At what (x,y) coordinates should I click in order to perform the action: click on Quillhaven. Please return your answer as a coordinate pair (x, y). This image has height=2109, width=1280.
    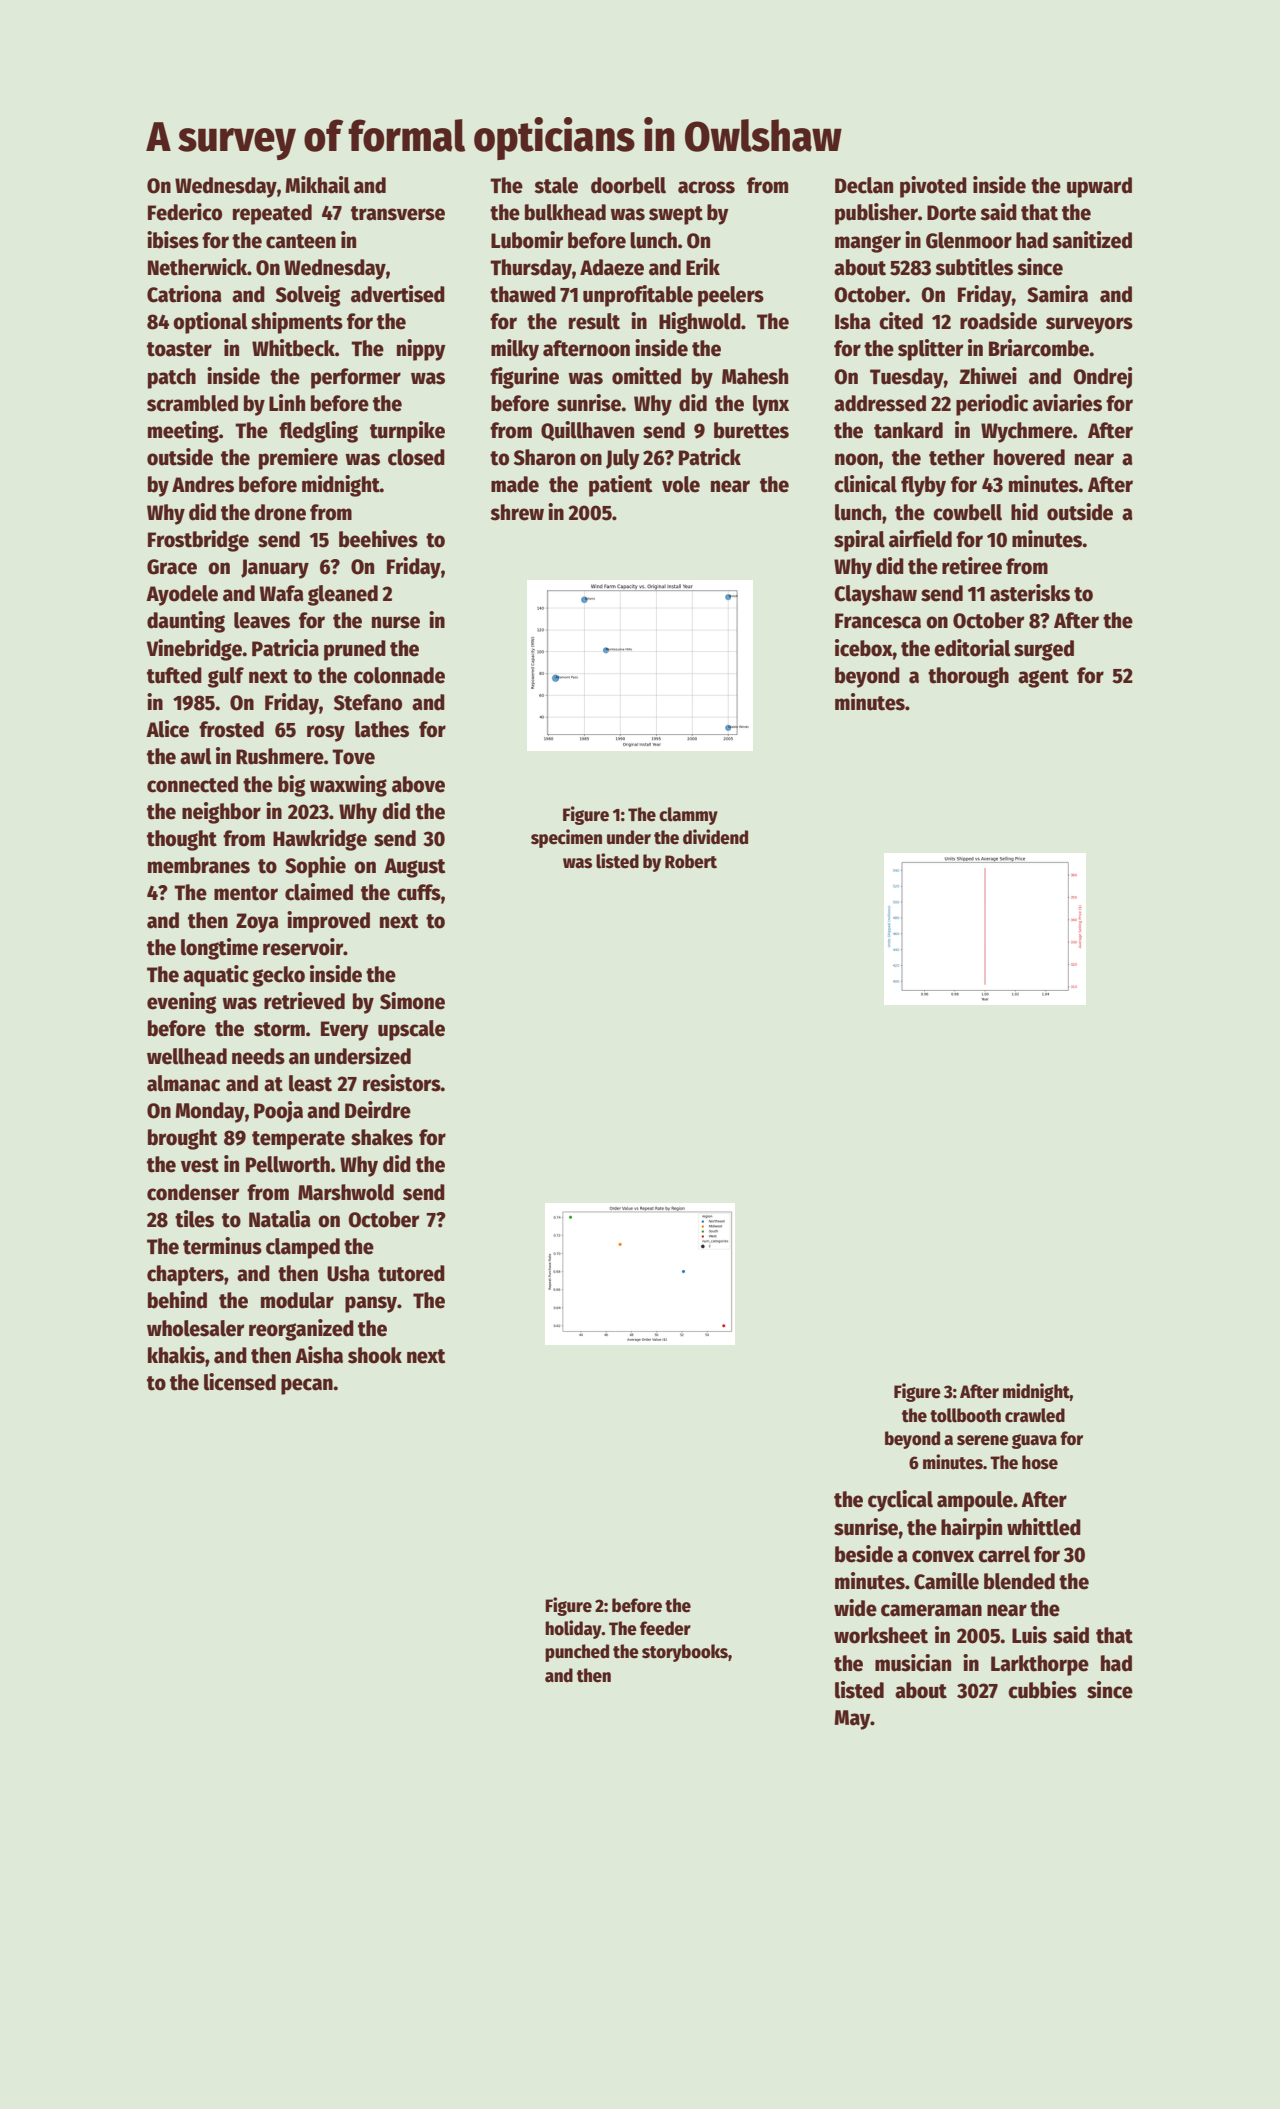
    Looking at the image, I should click on (587, 431).
